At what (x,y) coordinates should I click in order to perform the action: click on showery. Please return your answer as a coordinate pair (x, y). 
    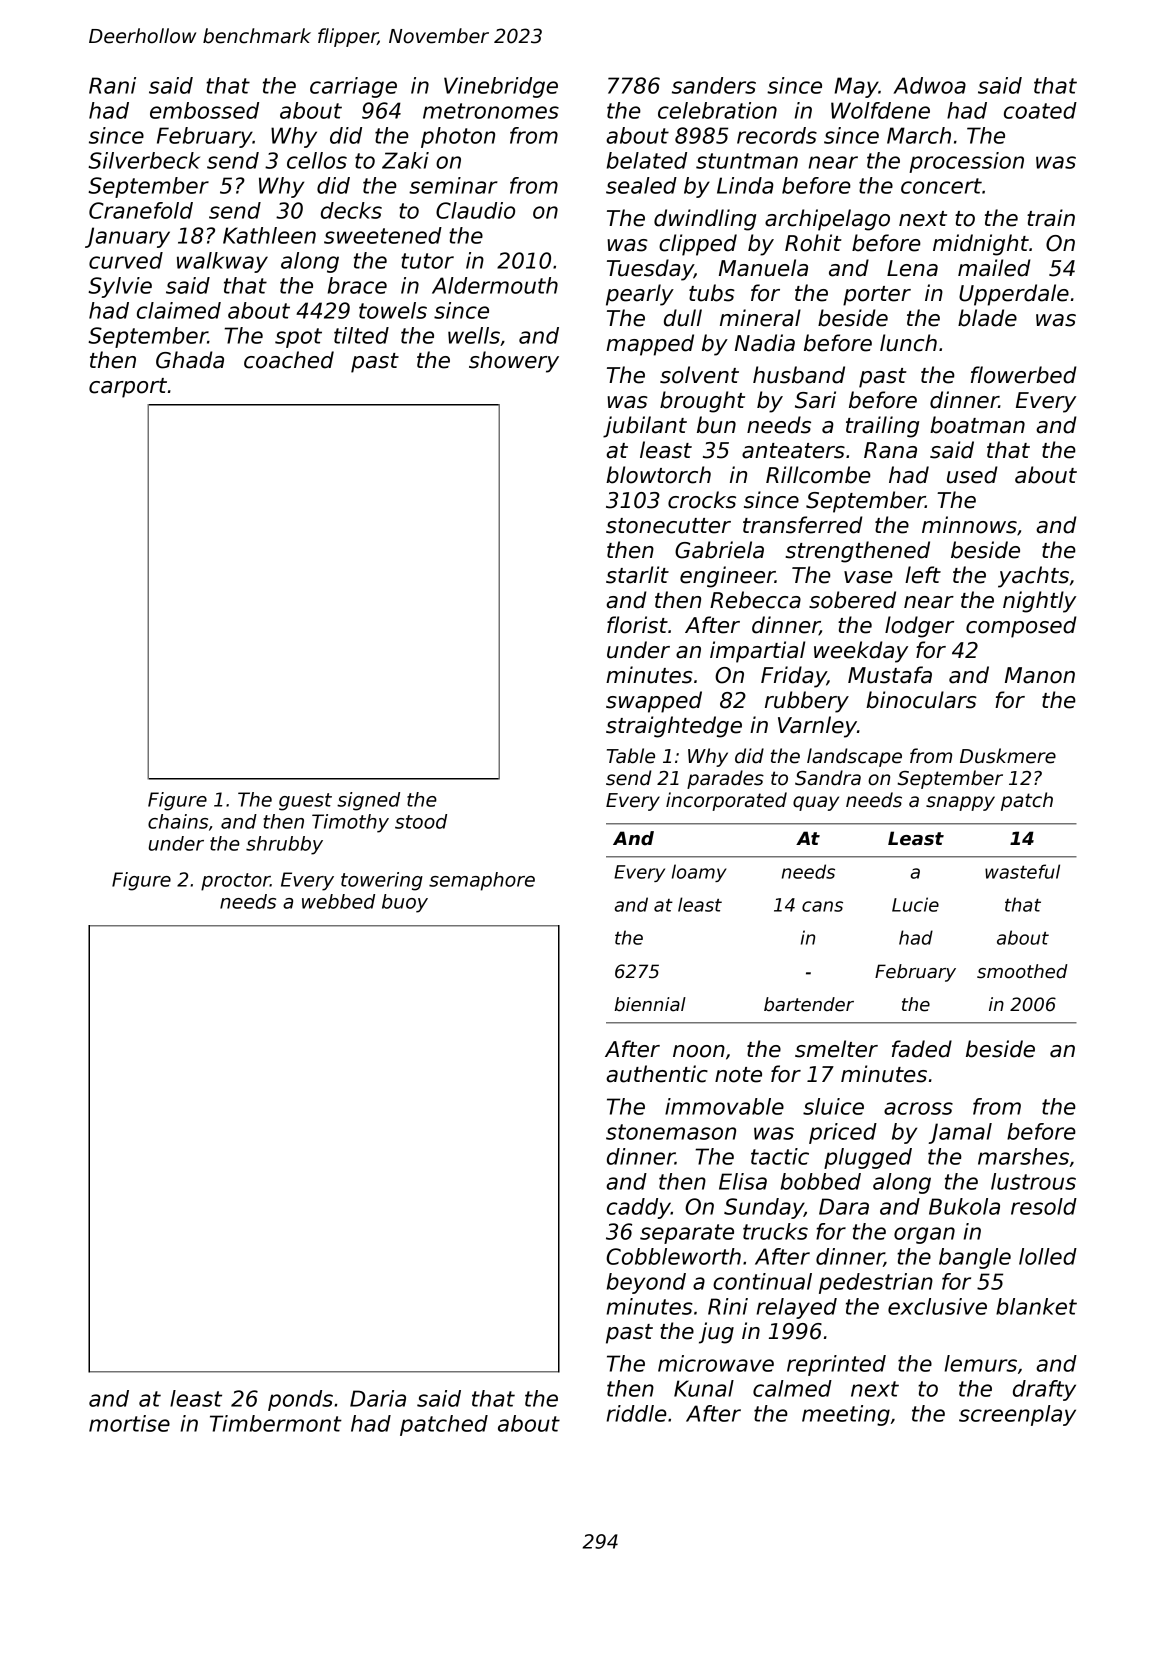
    Looking at the image, I should click on (514, 362).
